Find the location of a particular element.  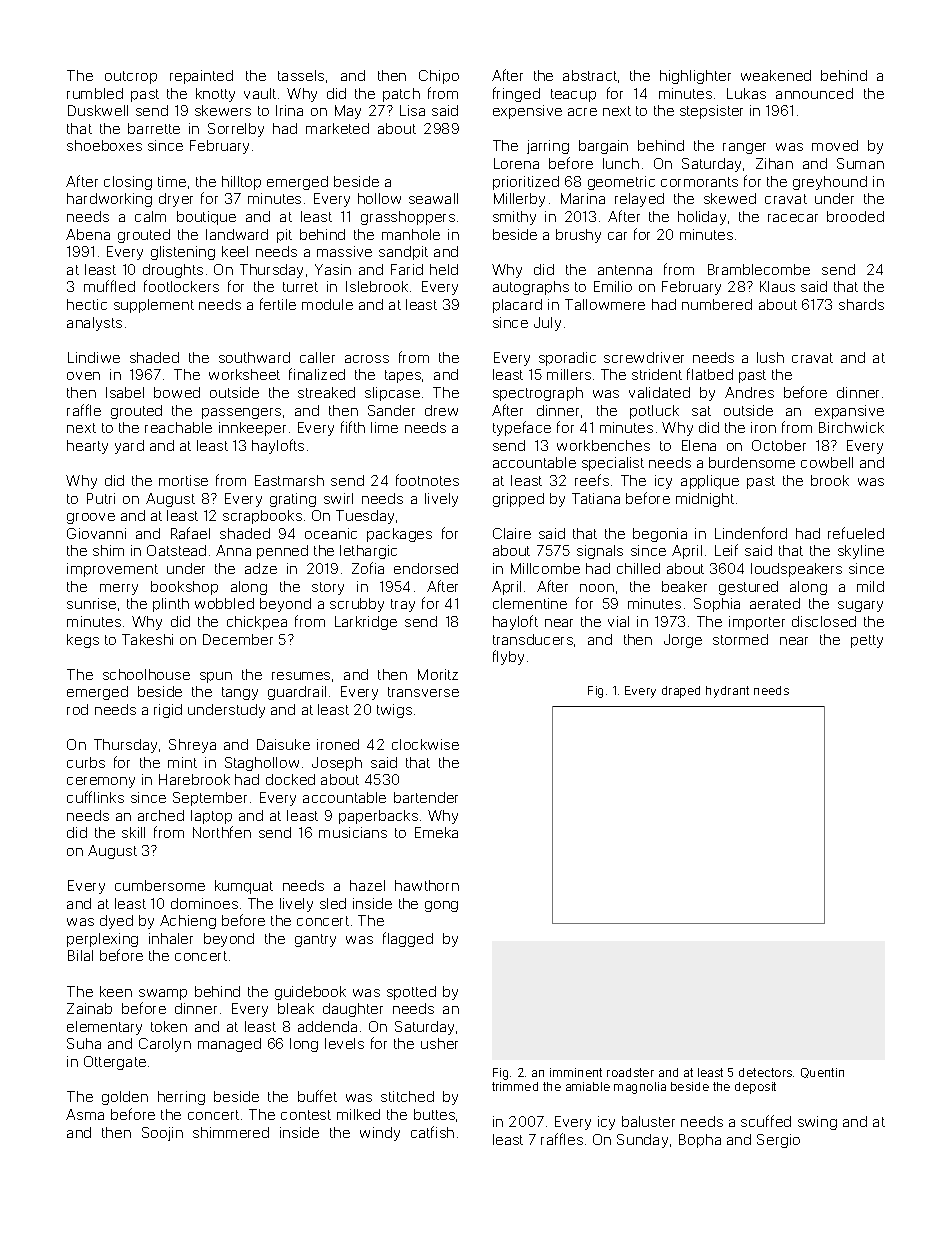

worksheet is located at coordinates (244, 374).
